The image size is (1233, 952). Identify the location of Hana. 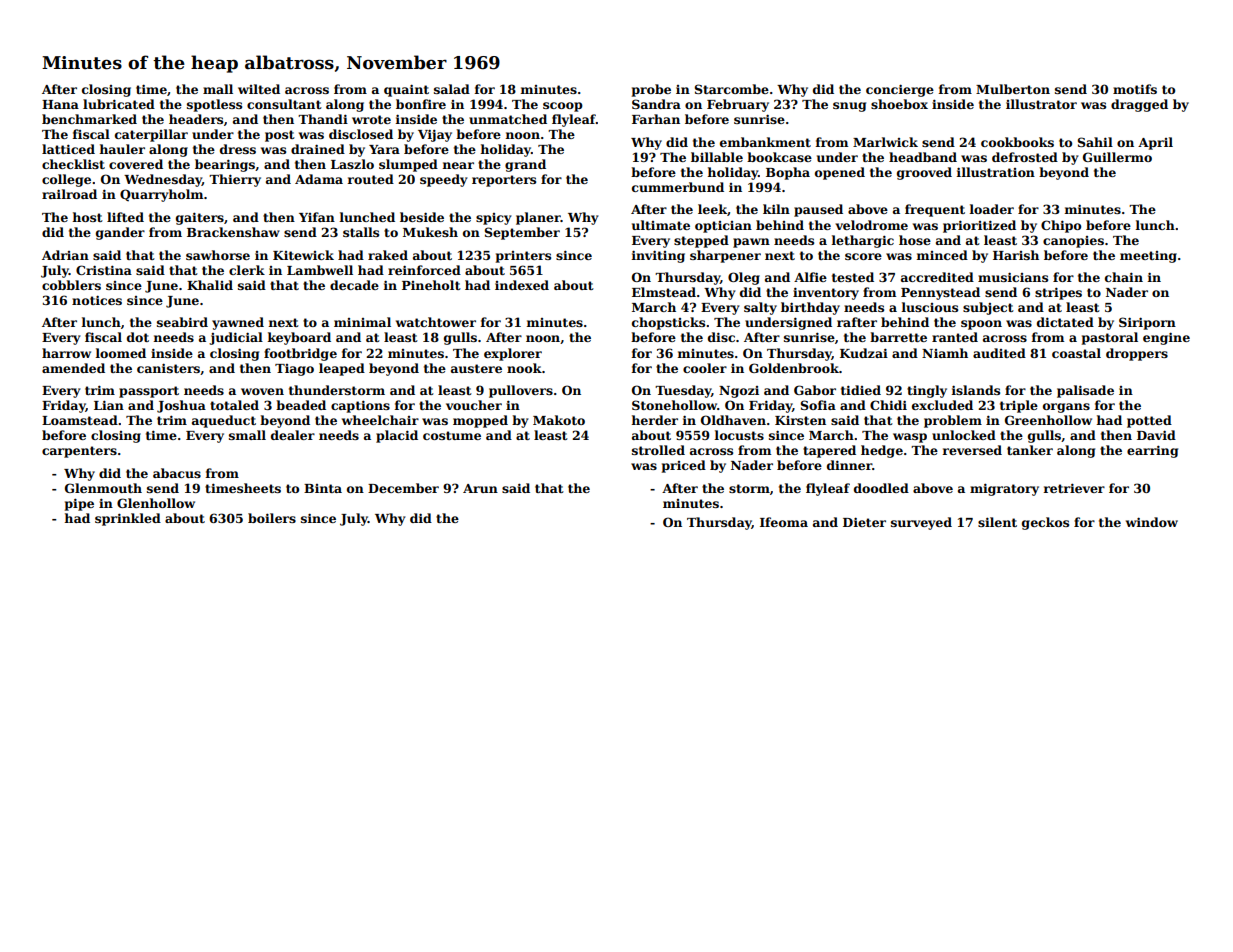
(60, 104).
